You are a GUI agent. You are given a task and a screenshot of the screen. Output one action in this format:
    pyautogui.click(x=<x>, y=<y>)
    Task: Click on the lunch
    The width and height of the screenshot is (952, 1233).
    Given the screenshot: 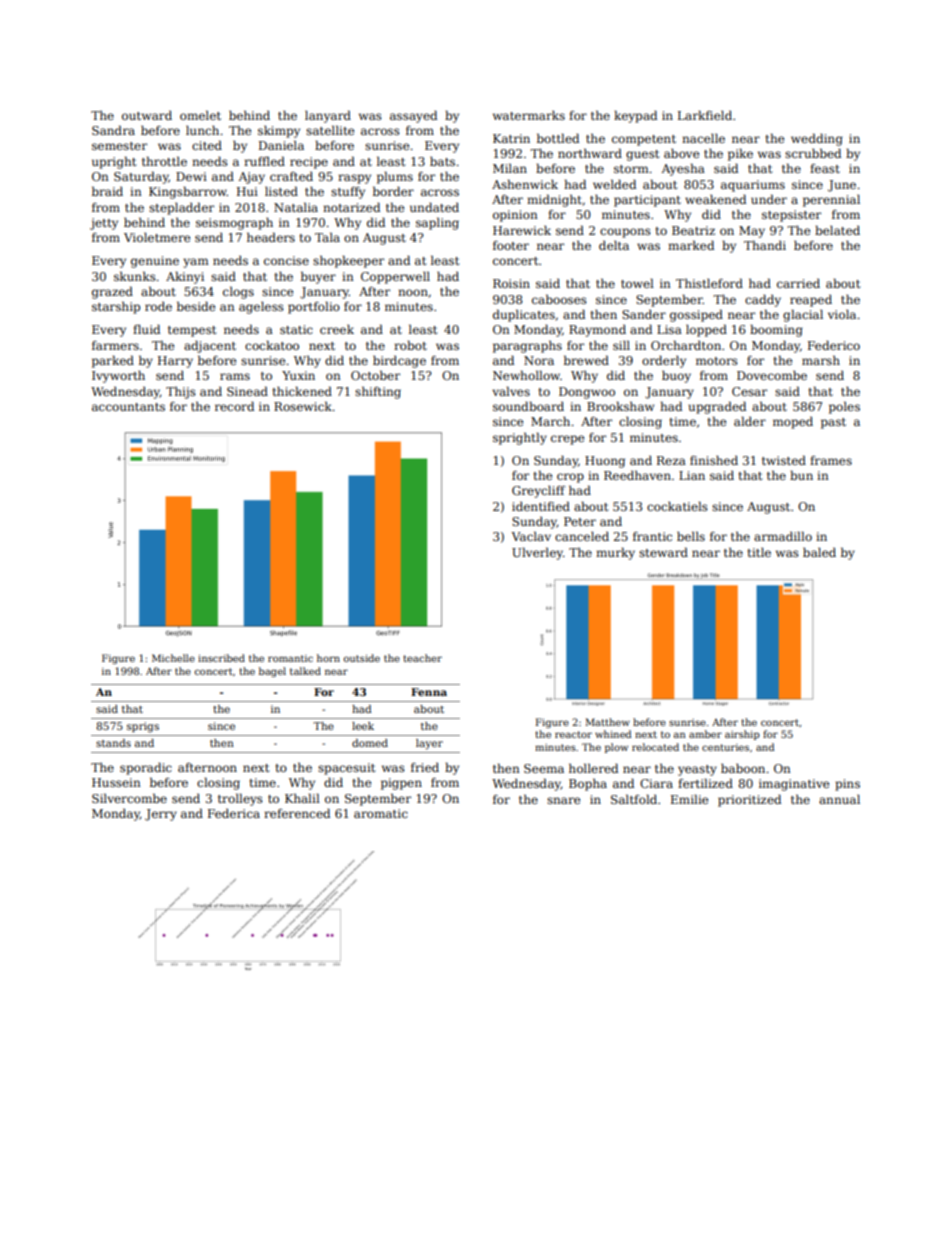 What is the action you would take?
    pyautogui.click(x=202, y=130)
